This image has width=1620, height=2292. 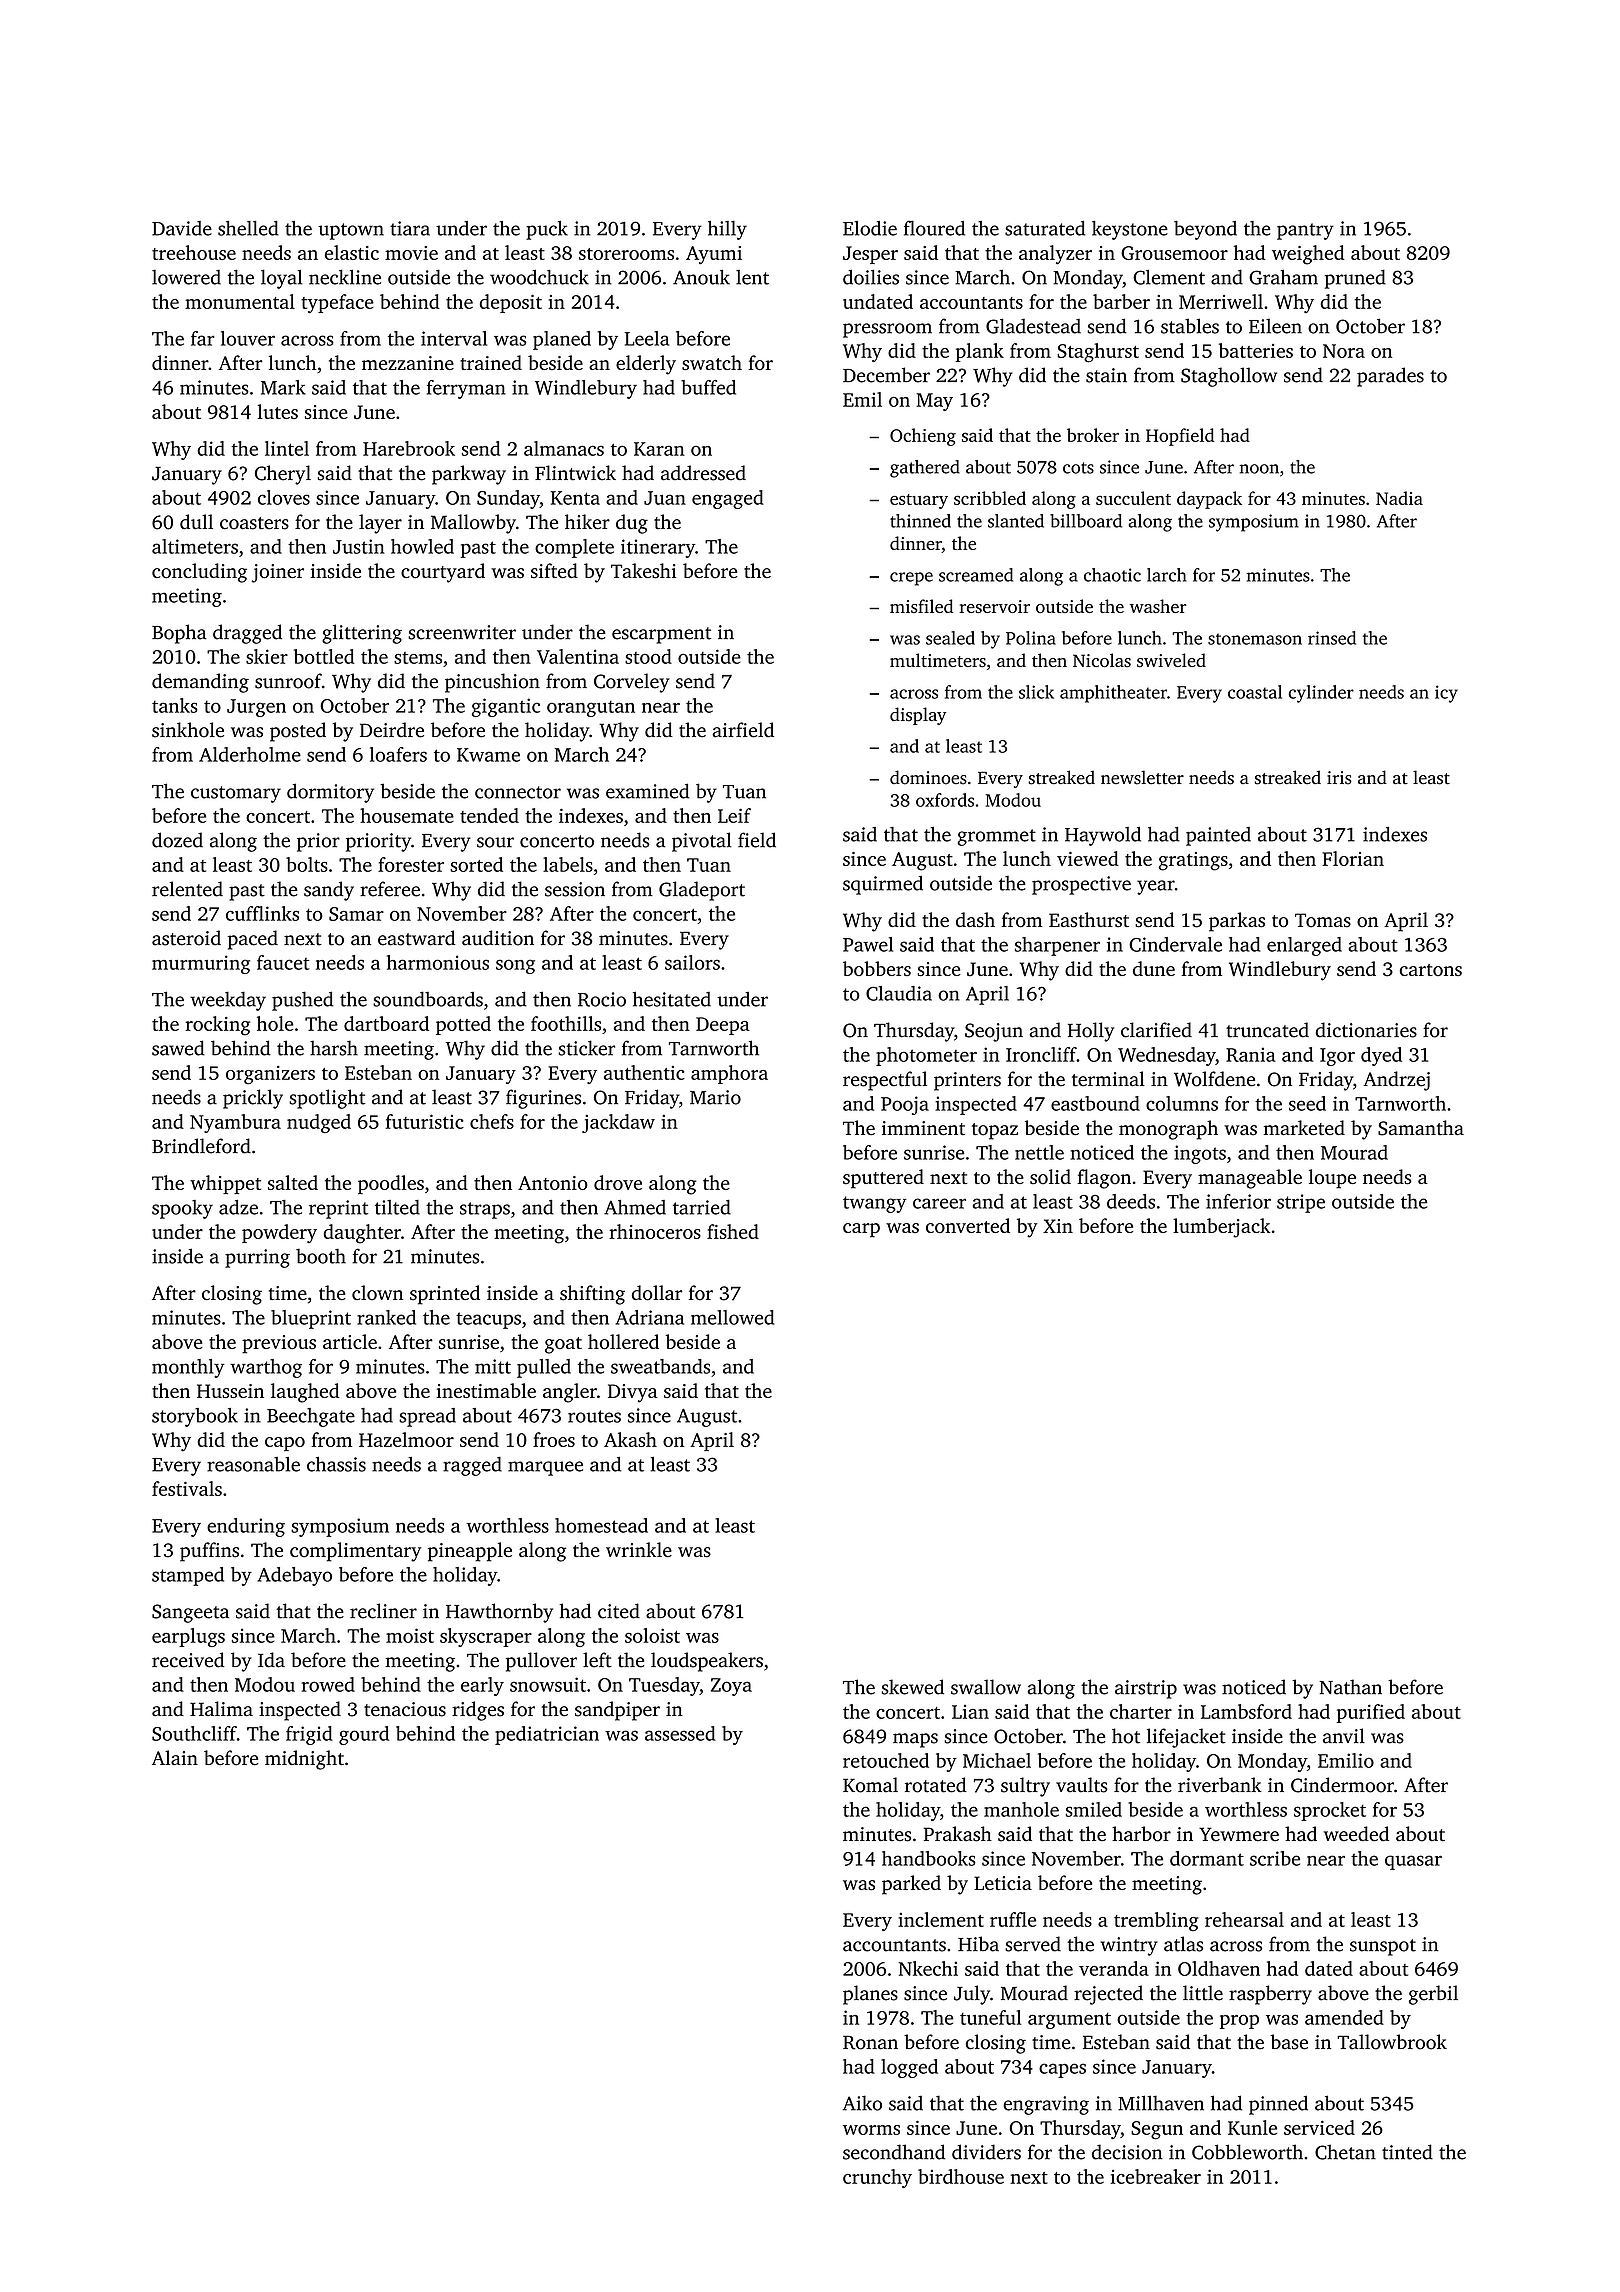 What do you see at coordinates (175, 1757) in the image?
I see `Alain` at bounding box center [175, 1757].
